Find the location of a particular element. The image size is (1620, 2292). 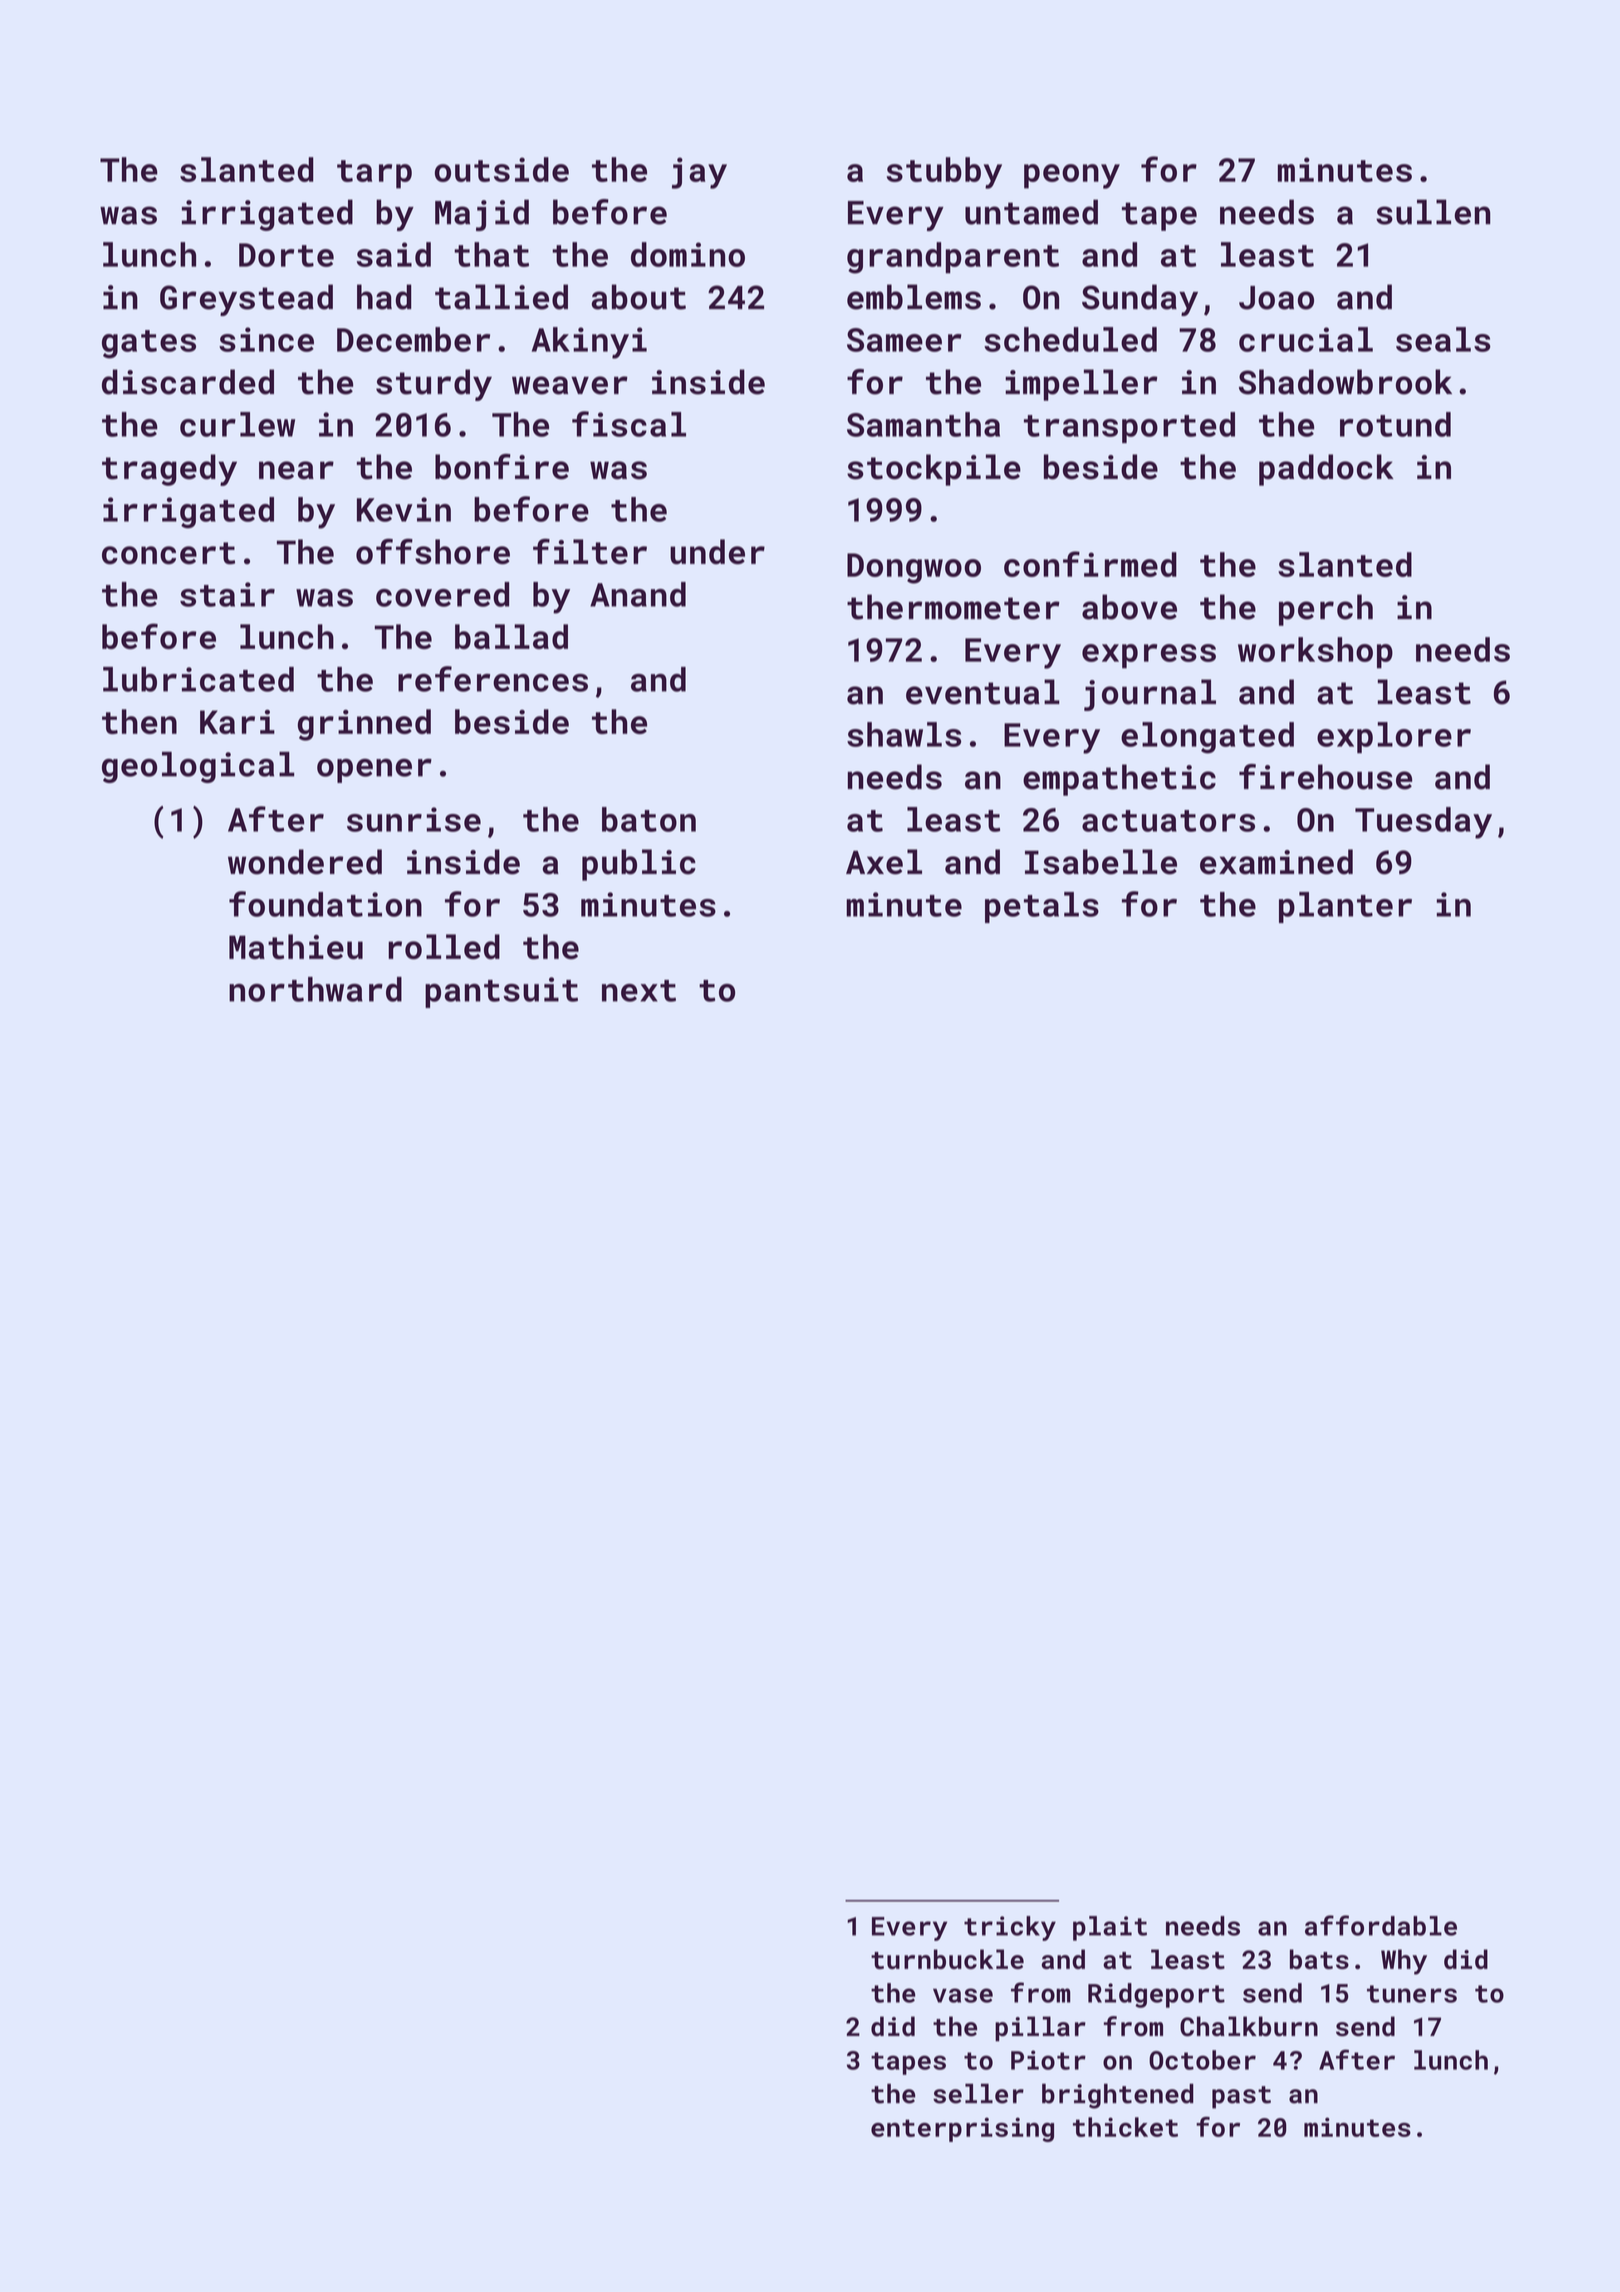

peony is located at coordinates (1072, 176).
